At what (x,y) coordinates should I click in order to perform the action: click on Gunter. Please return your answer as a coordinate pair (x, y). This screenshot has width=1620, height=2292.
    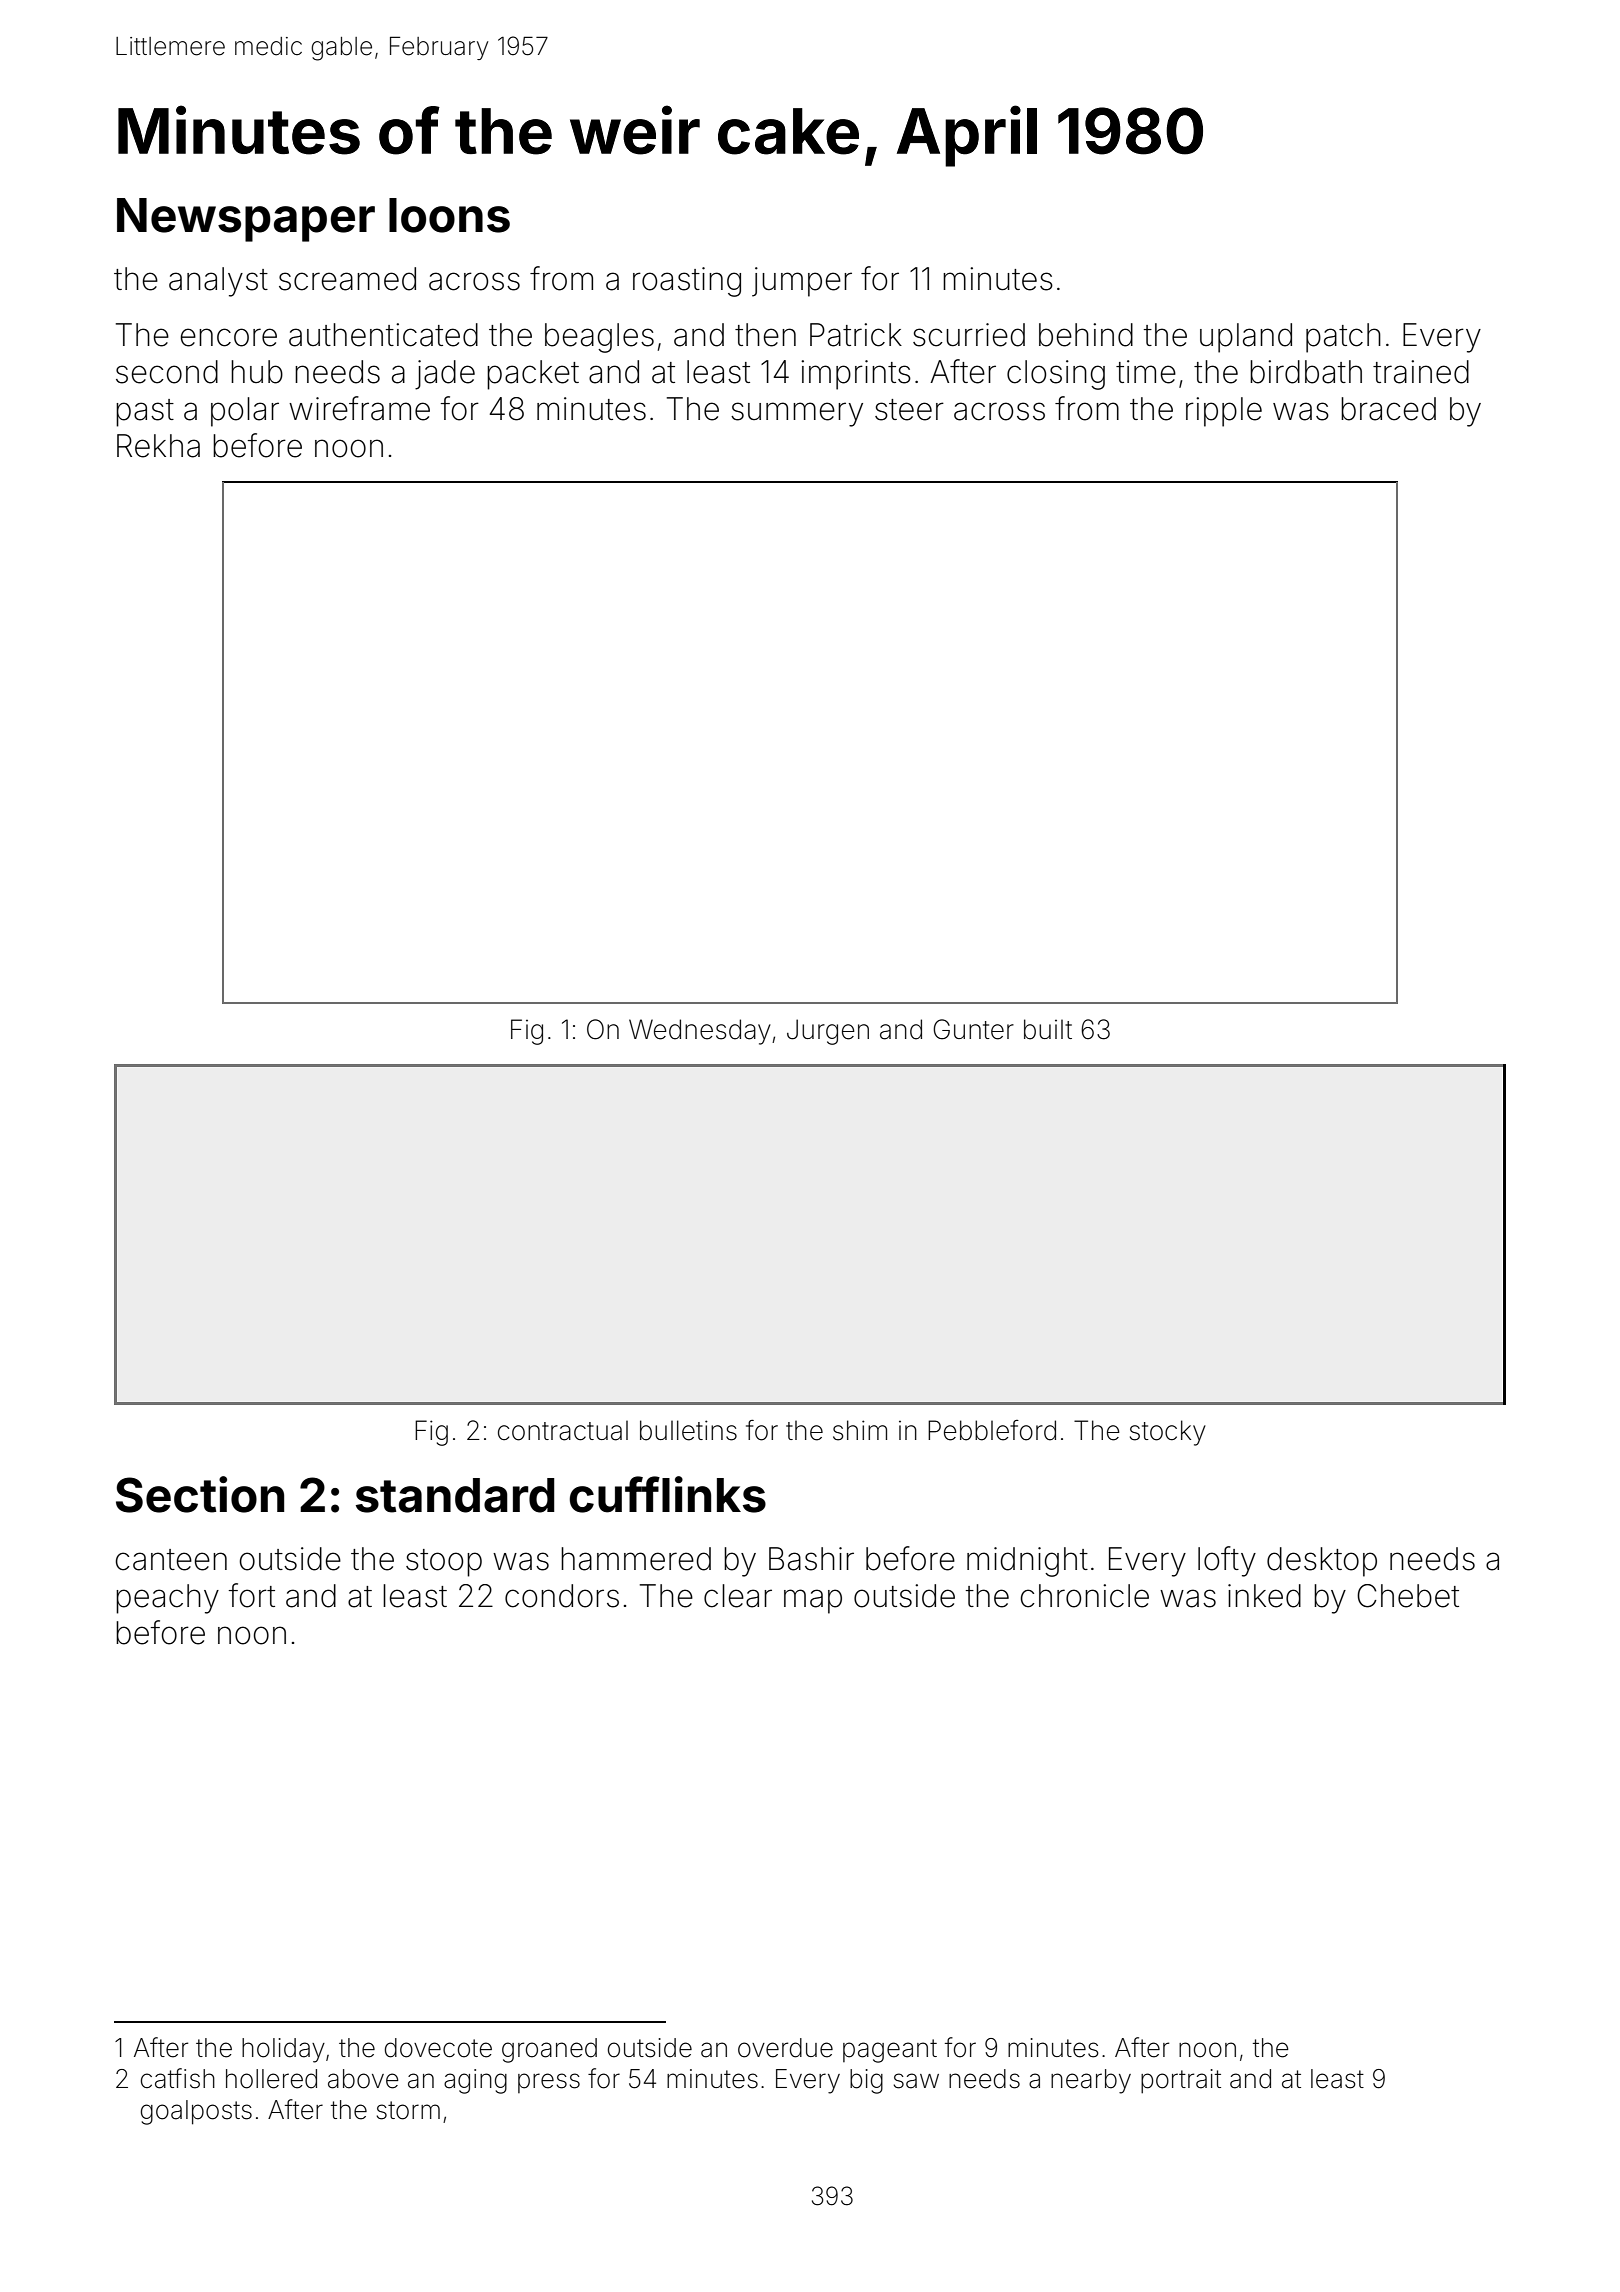
    Looking at the image, I should click on (973, 1029).
